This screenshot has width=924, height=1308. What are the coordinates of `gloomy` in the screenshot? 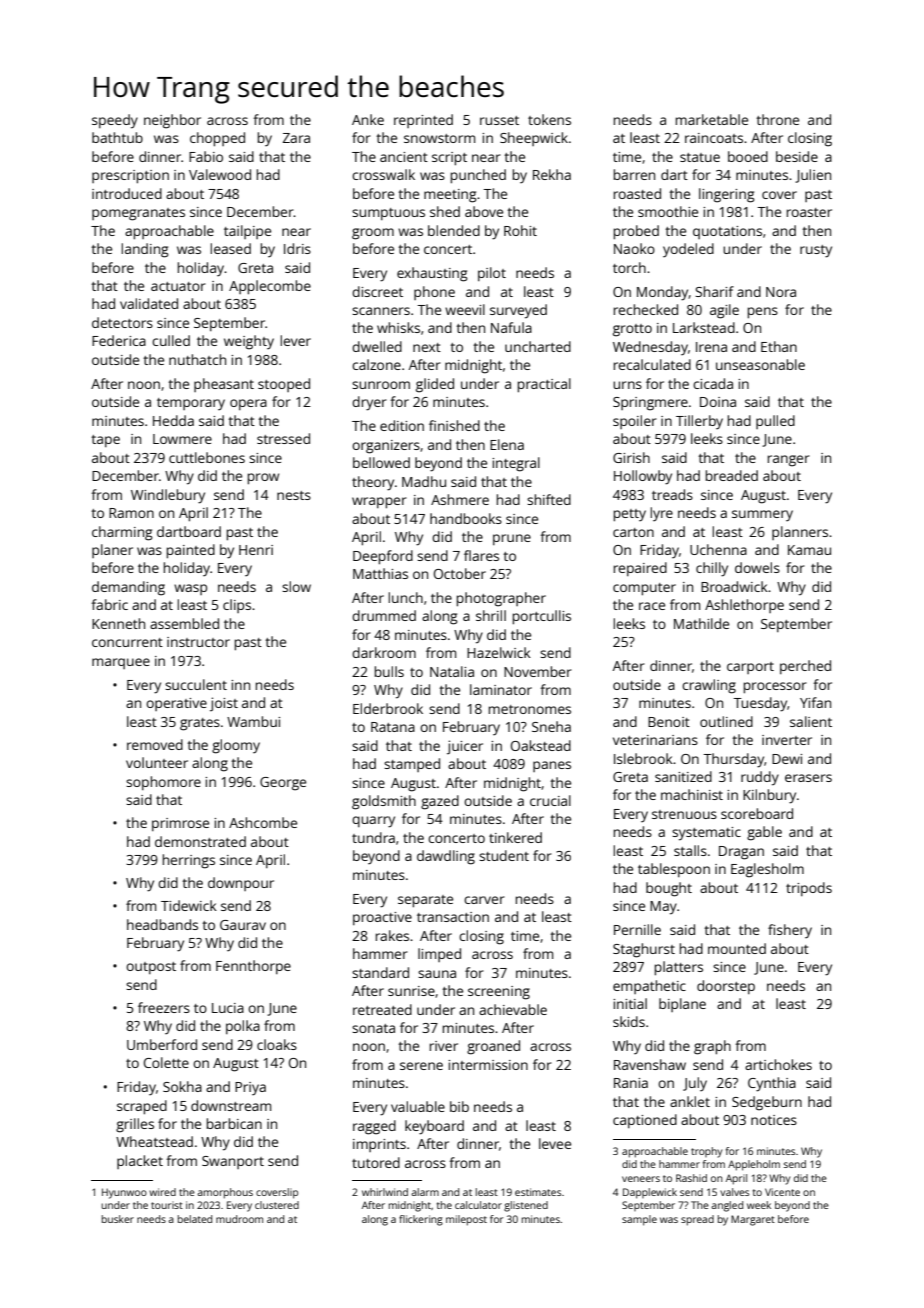 It's located at (236, 746).
